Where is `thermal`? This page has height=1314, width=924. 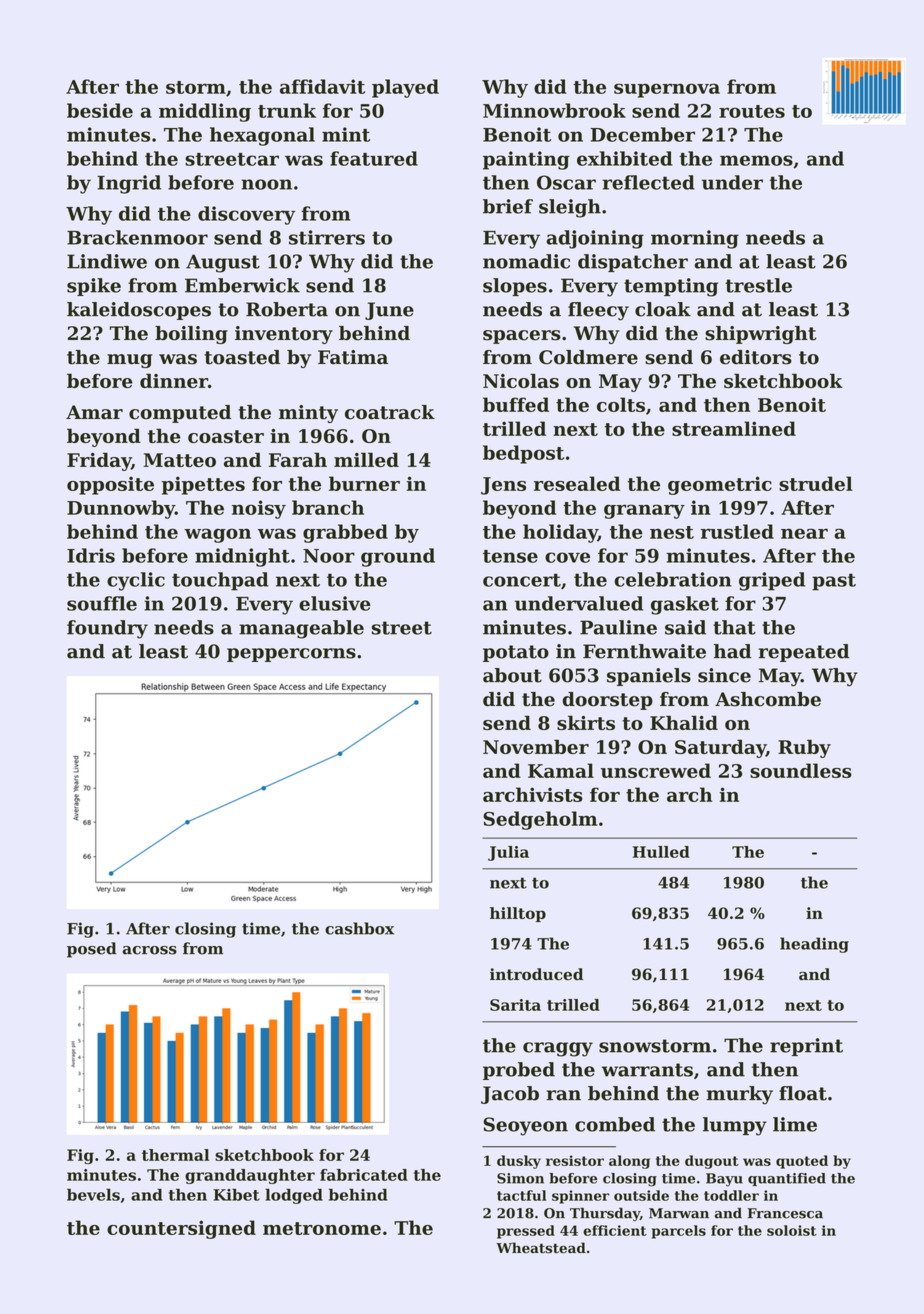 thermal is located at coordinates (176, 1155).
